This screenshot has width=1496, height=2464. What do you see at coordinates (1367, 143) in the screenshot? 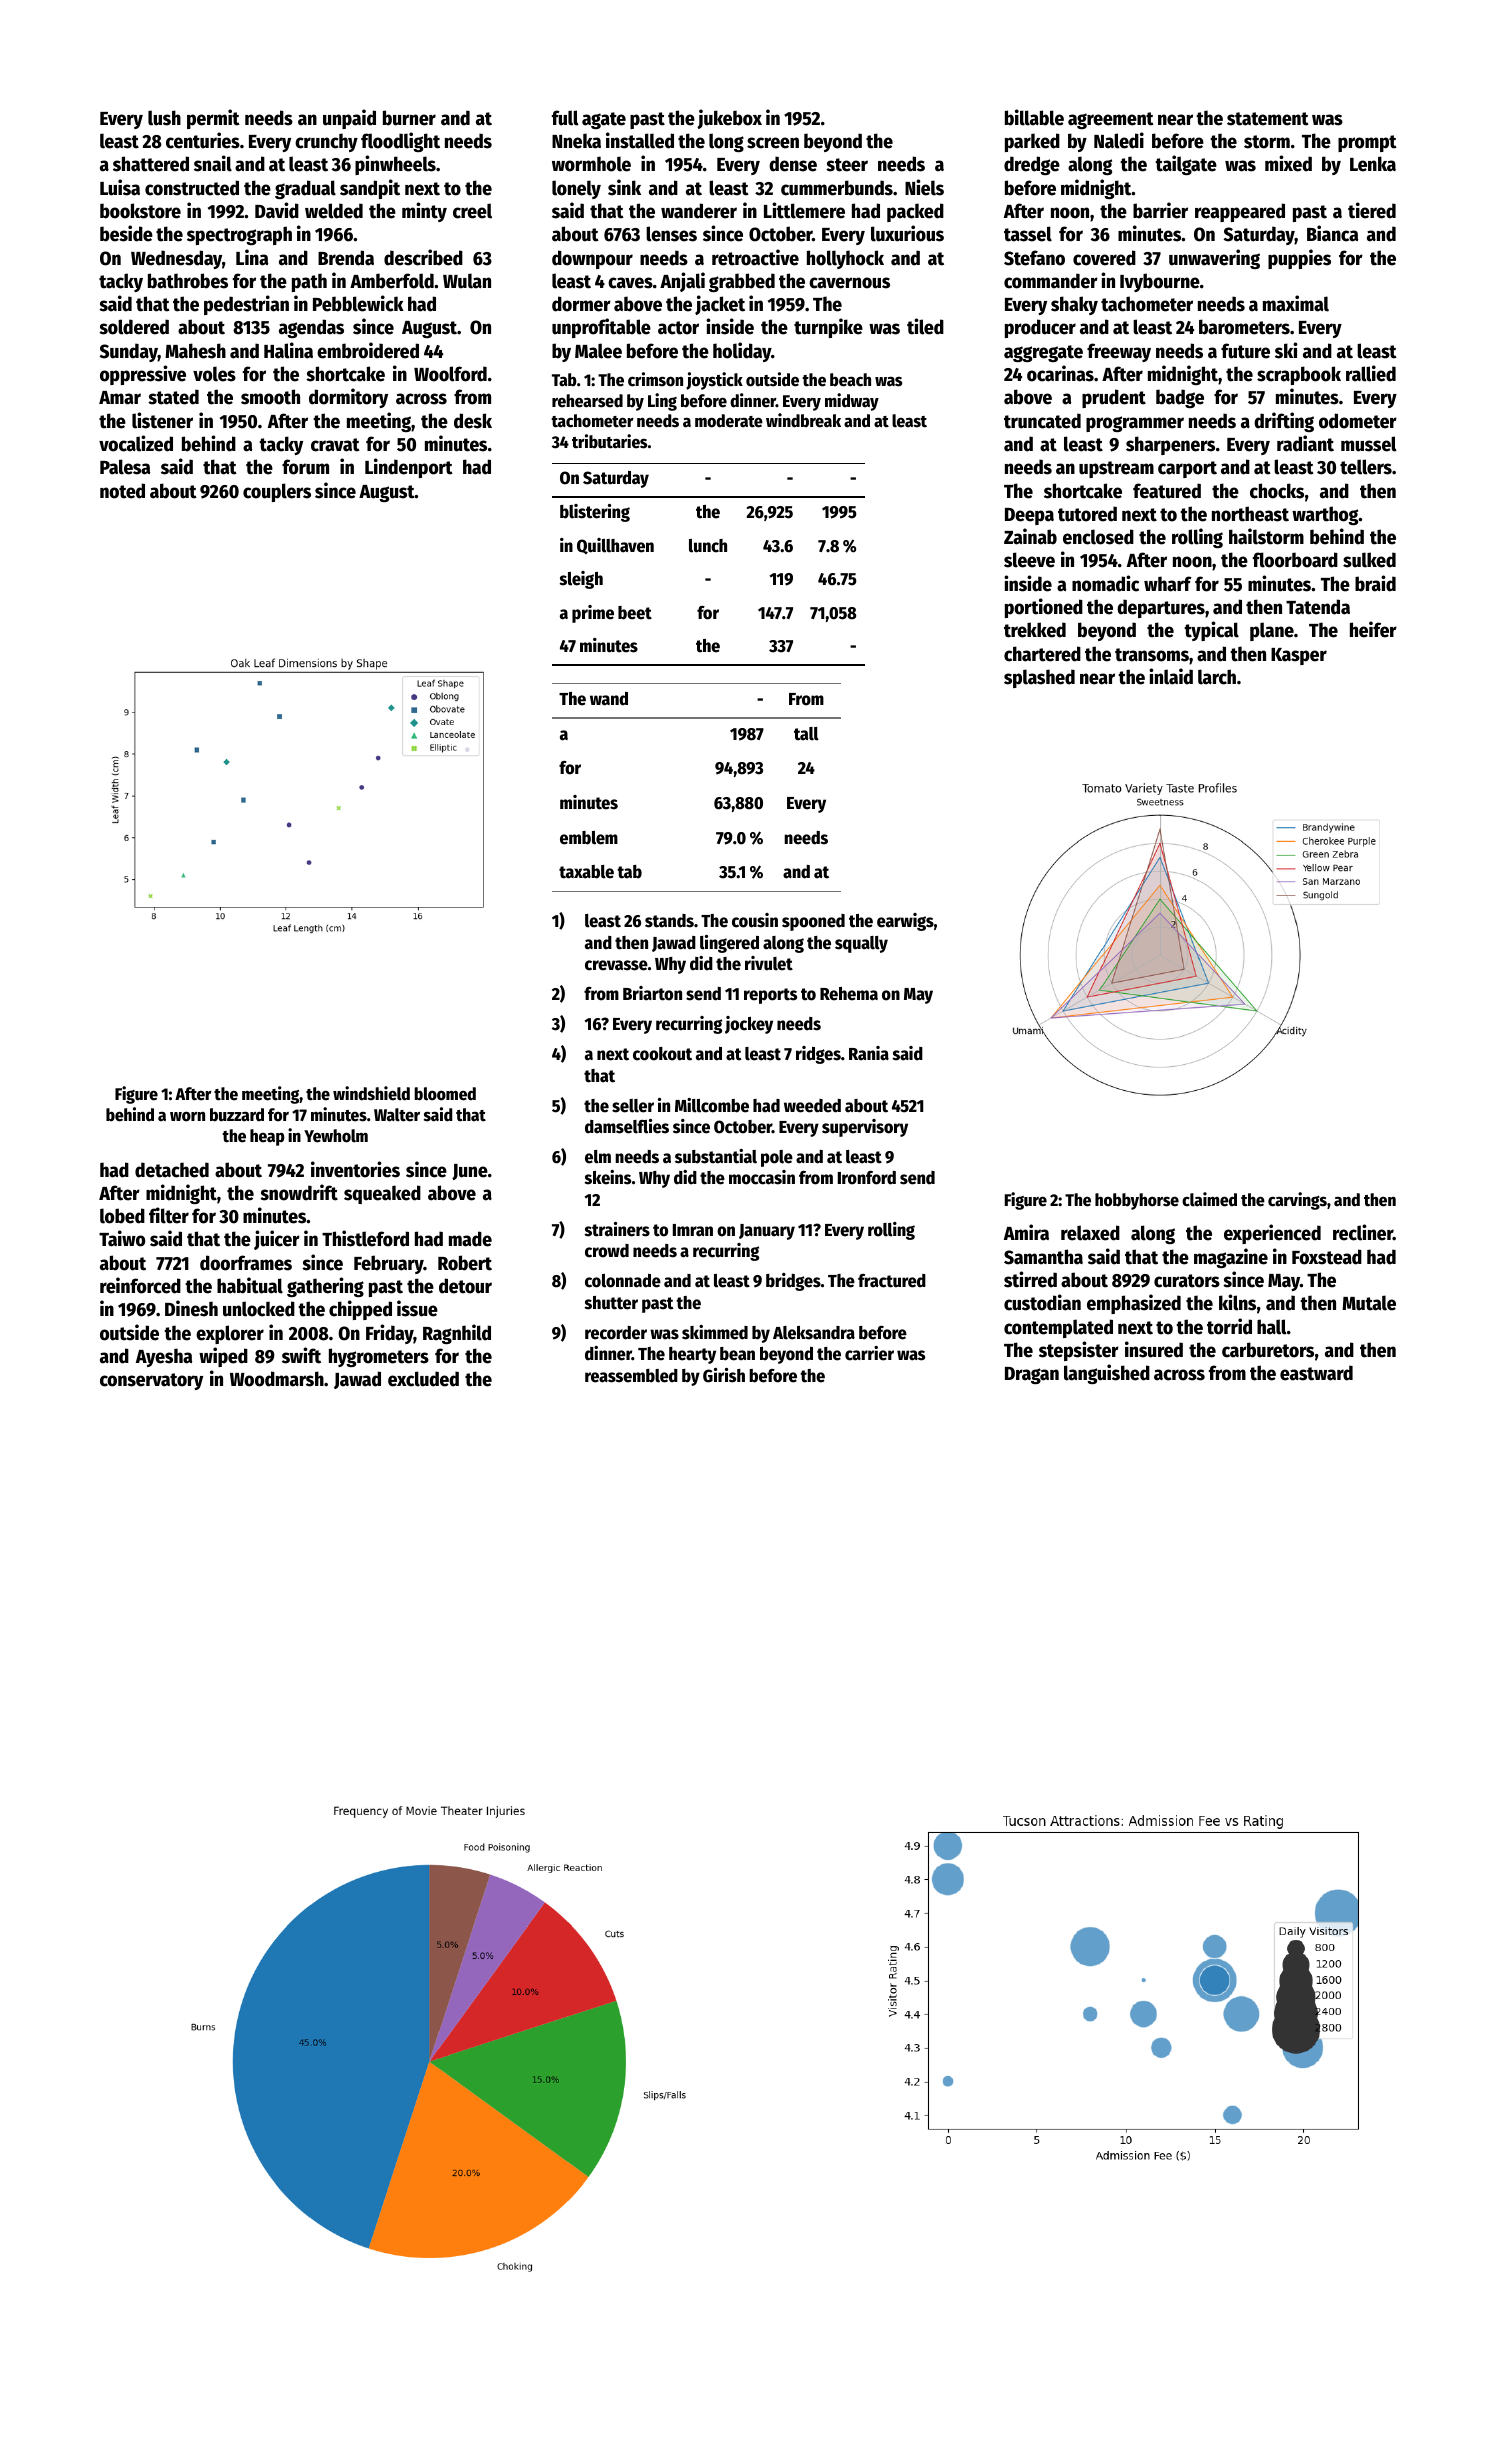
I see `prompt` at bounding box center [1367, 143].
